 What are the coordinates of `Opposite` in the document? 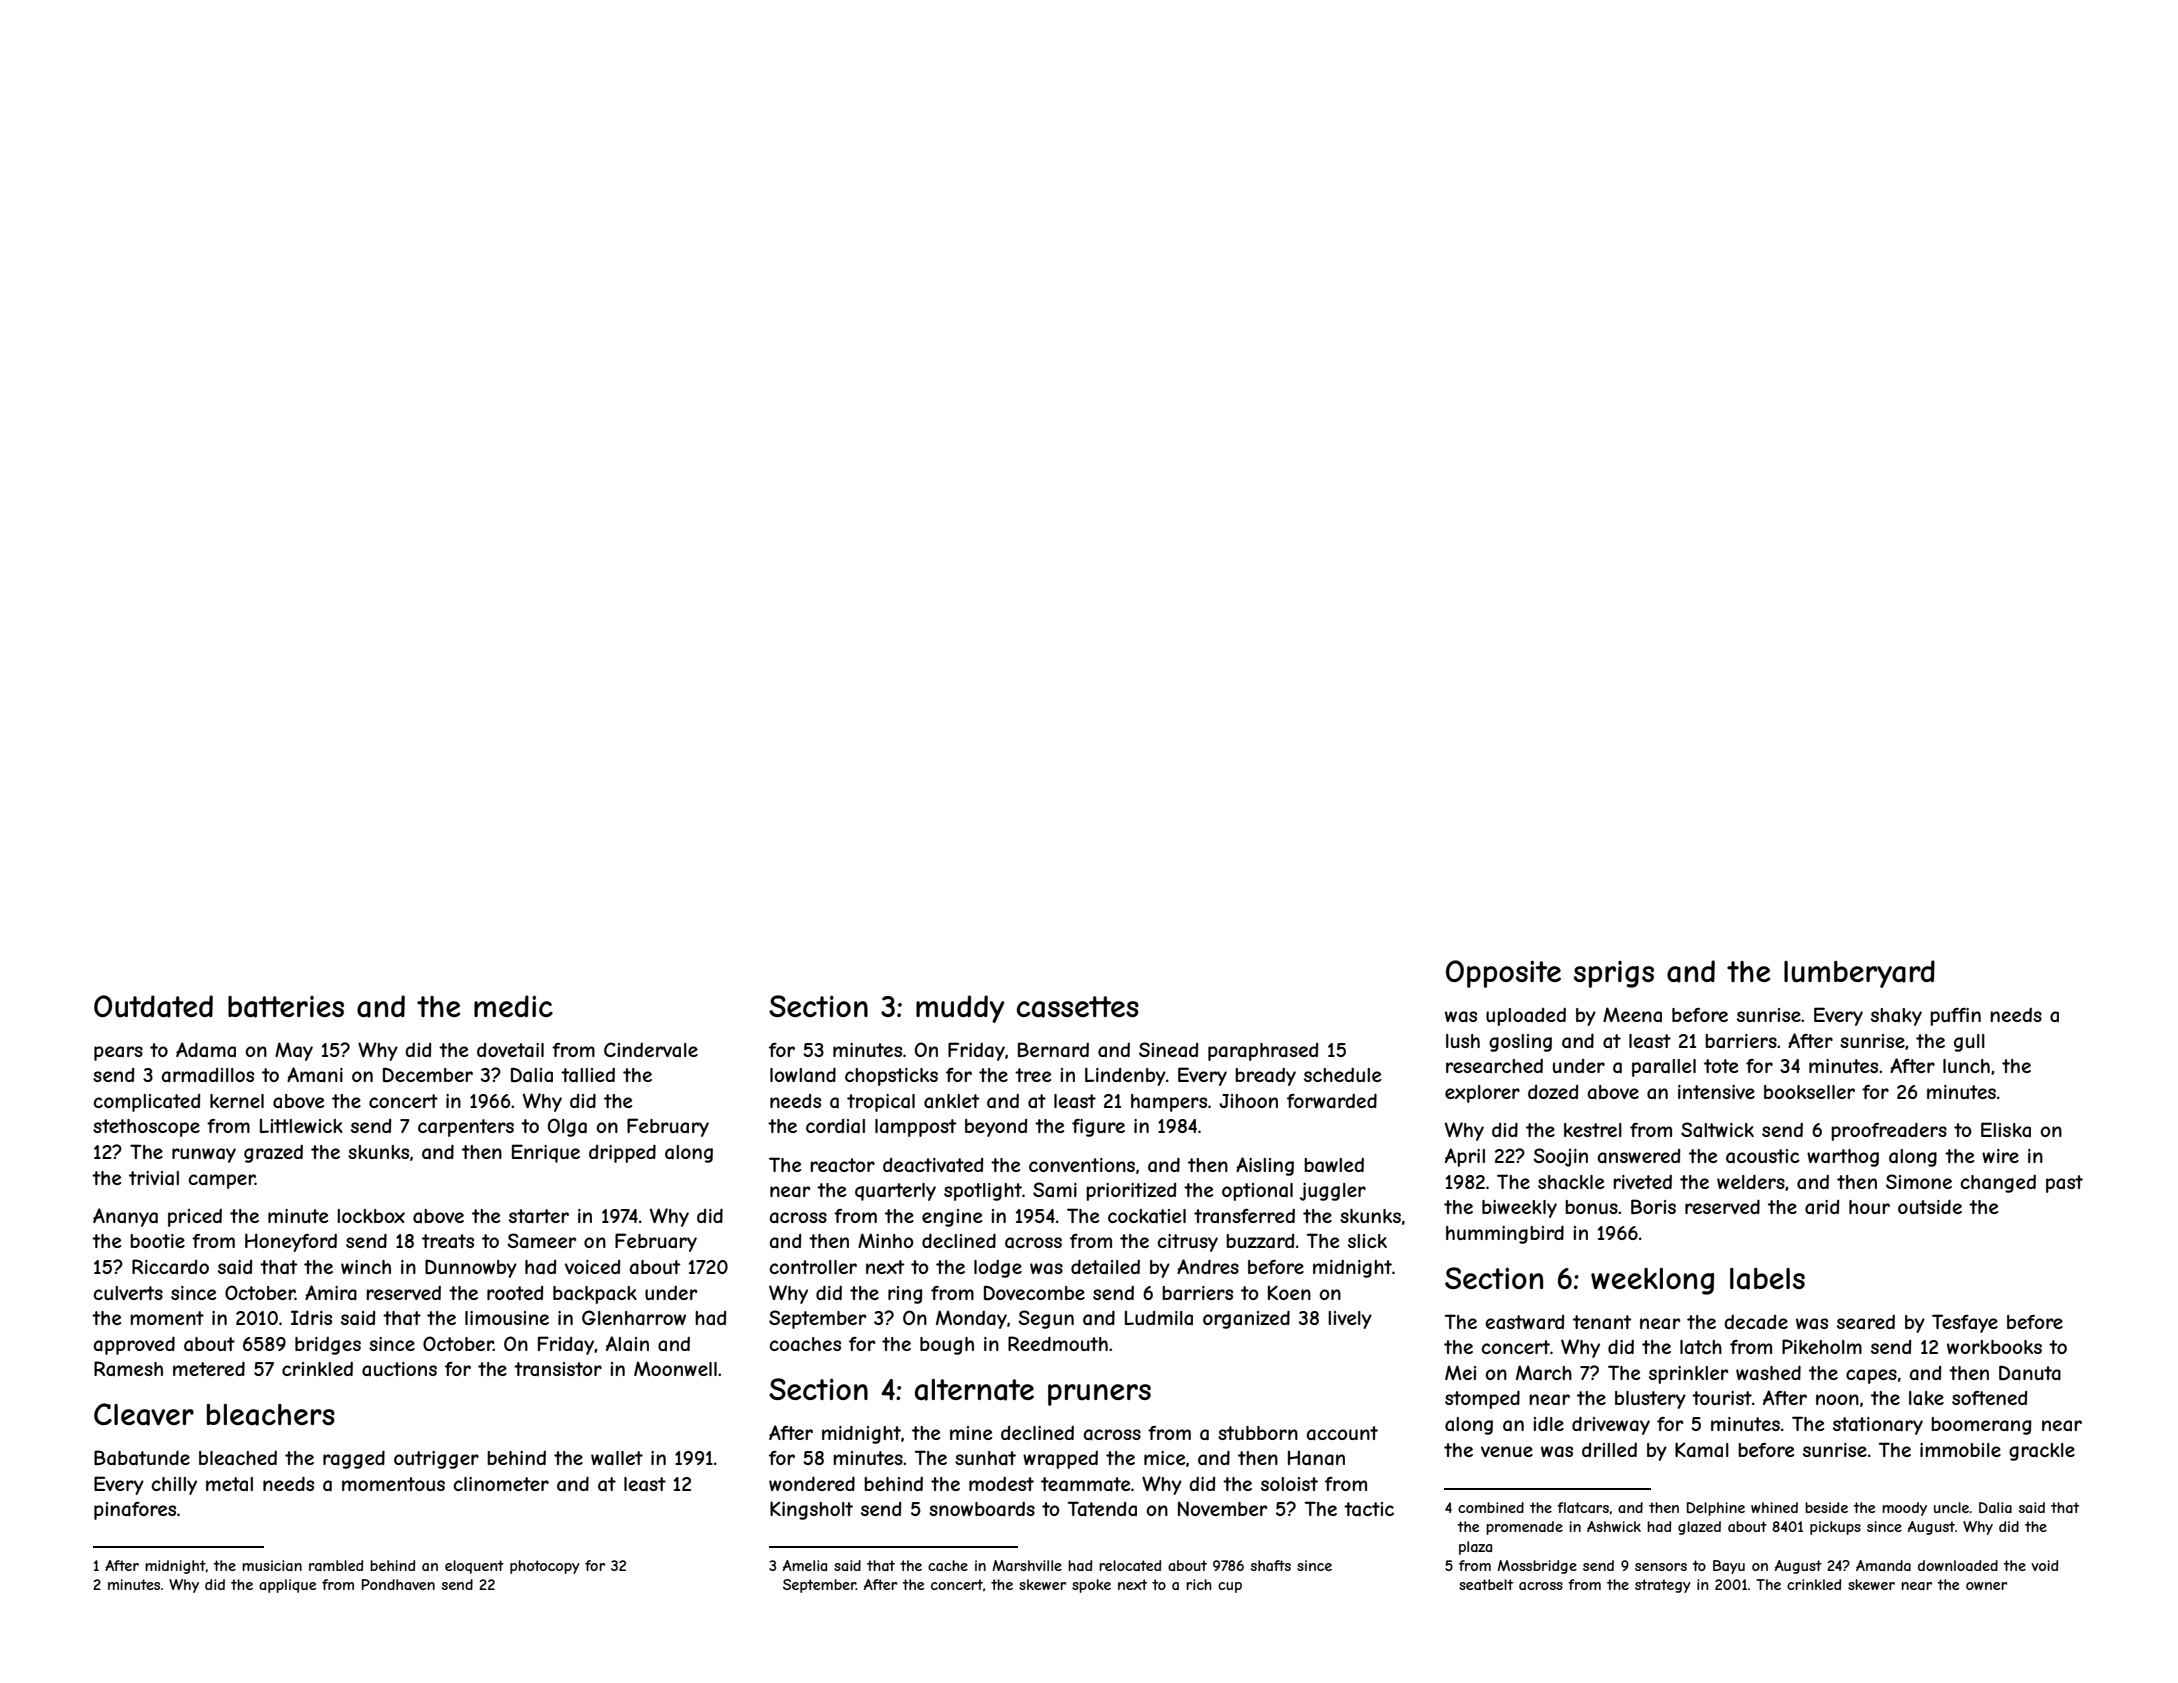 It's located at (1503, 974).
